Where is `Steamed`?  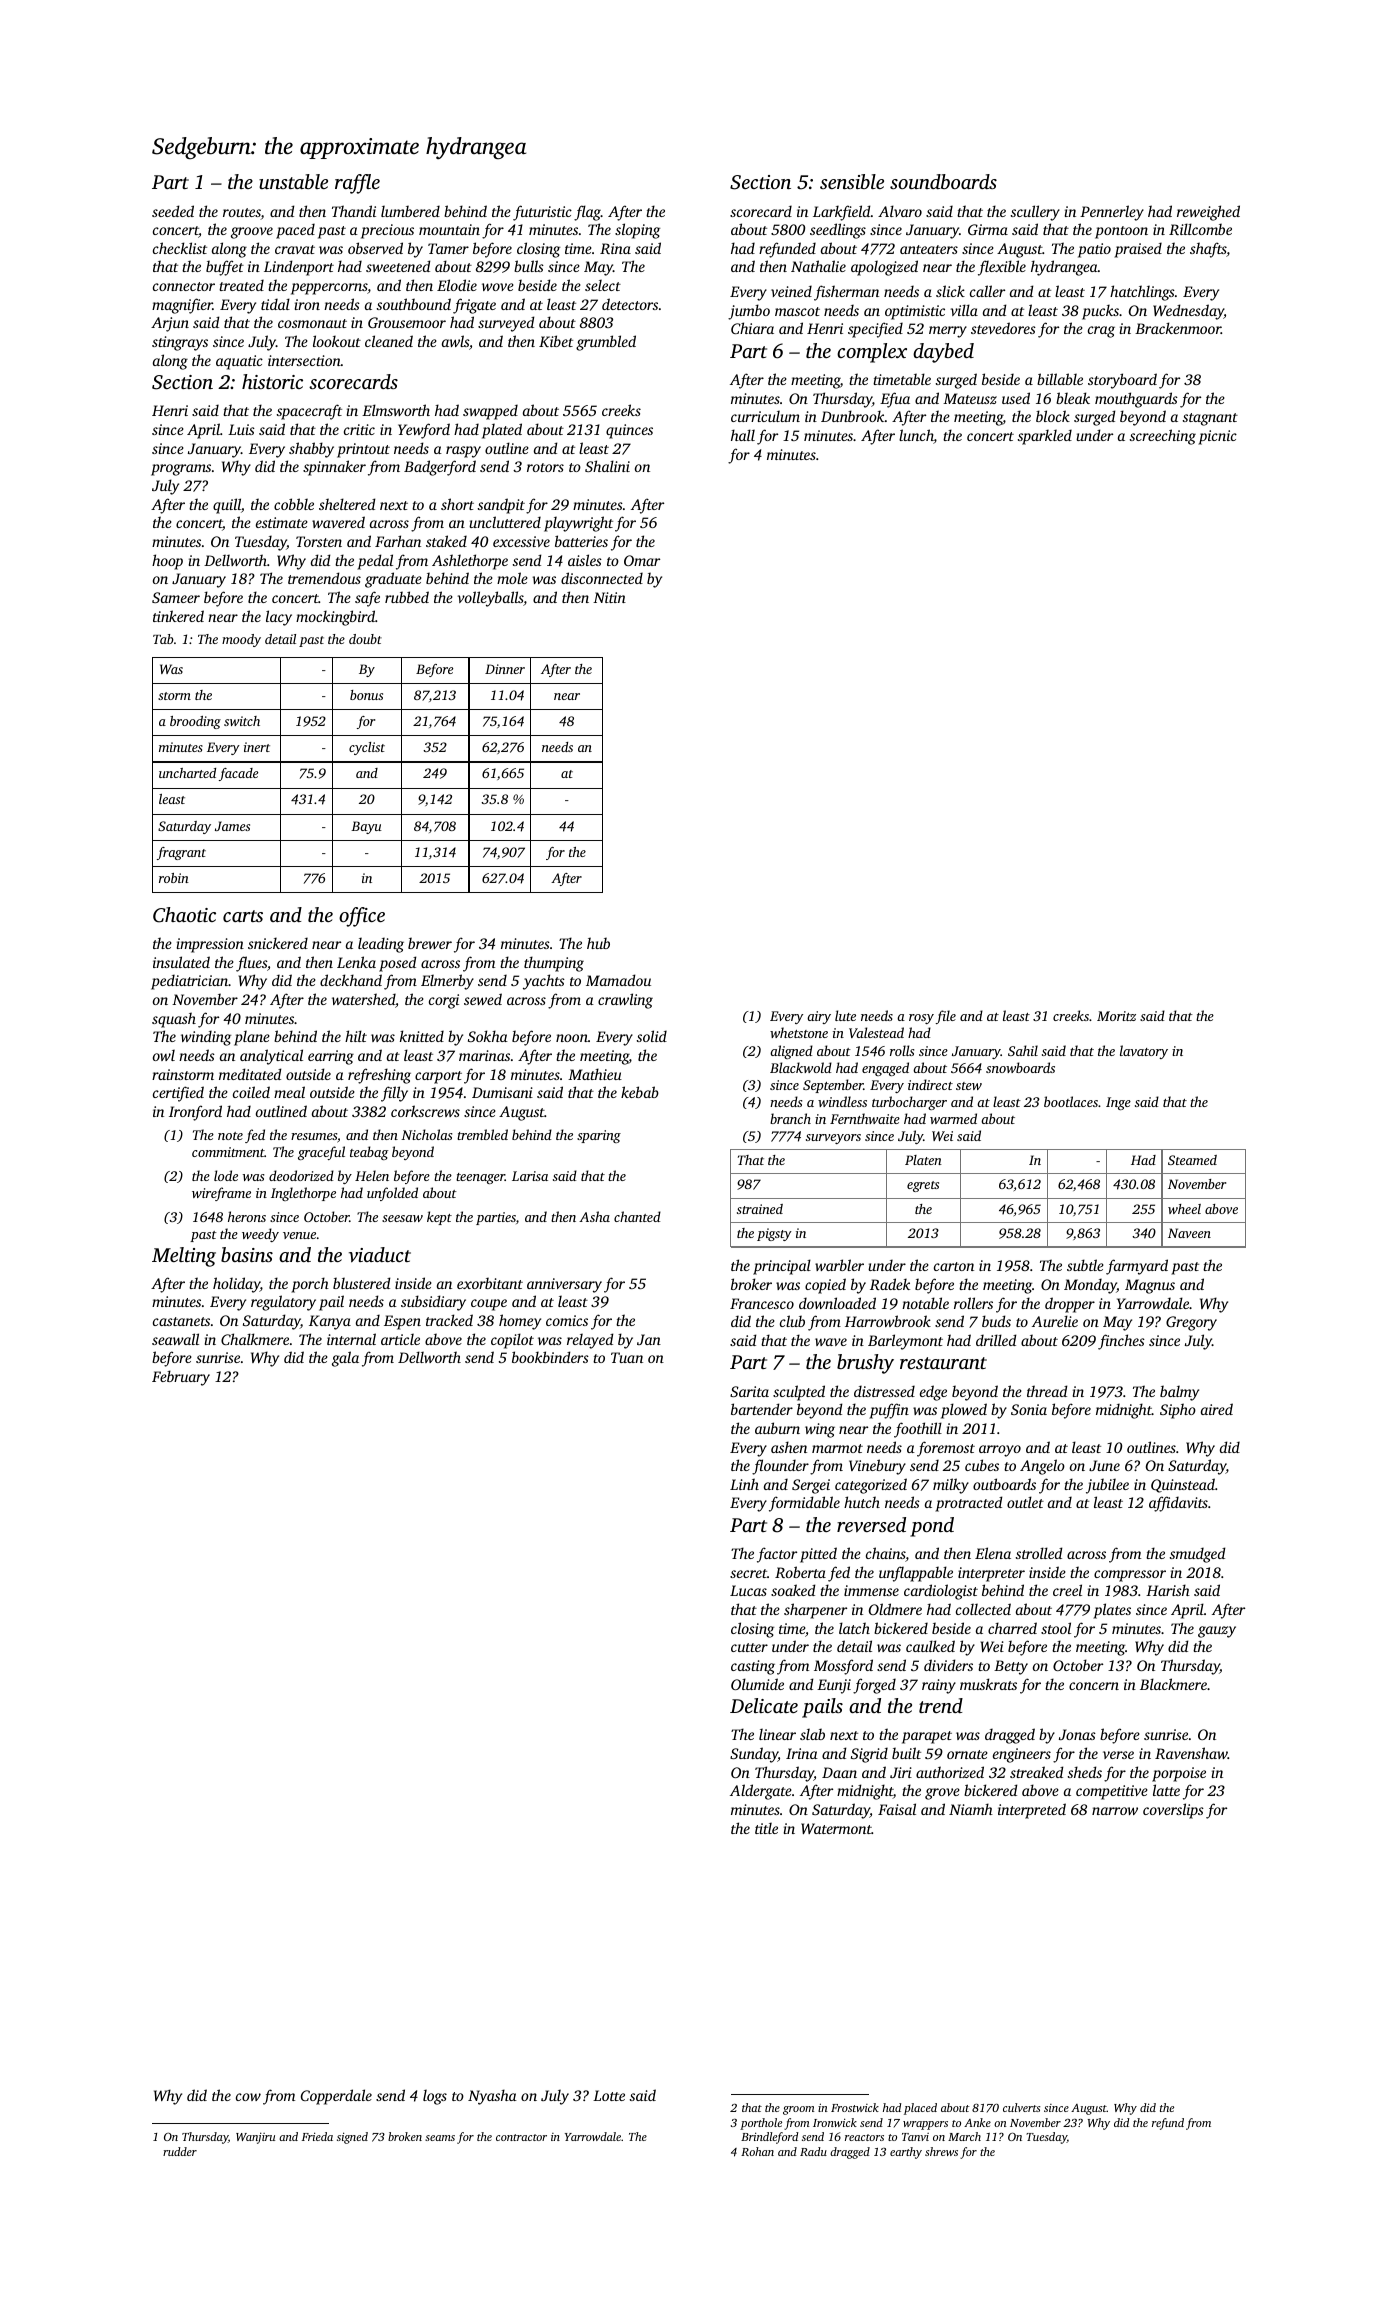
Steamed is located at coordinates (1192, 1160).
